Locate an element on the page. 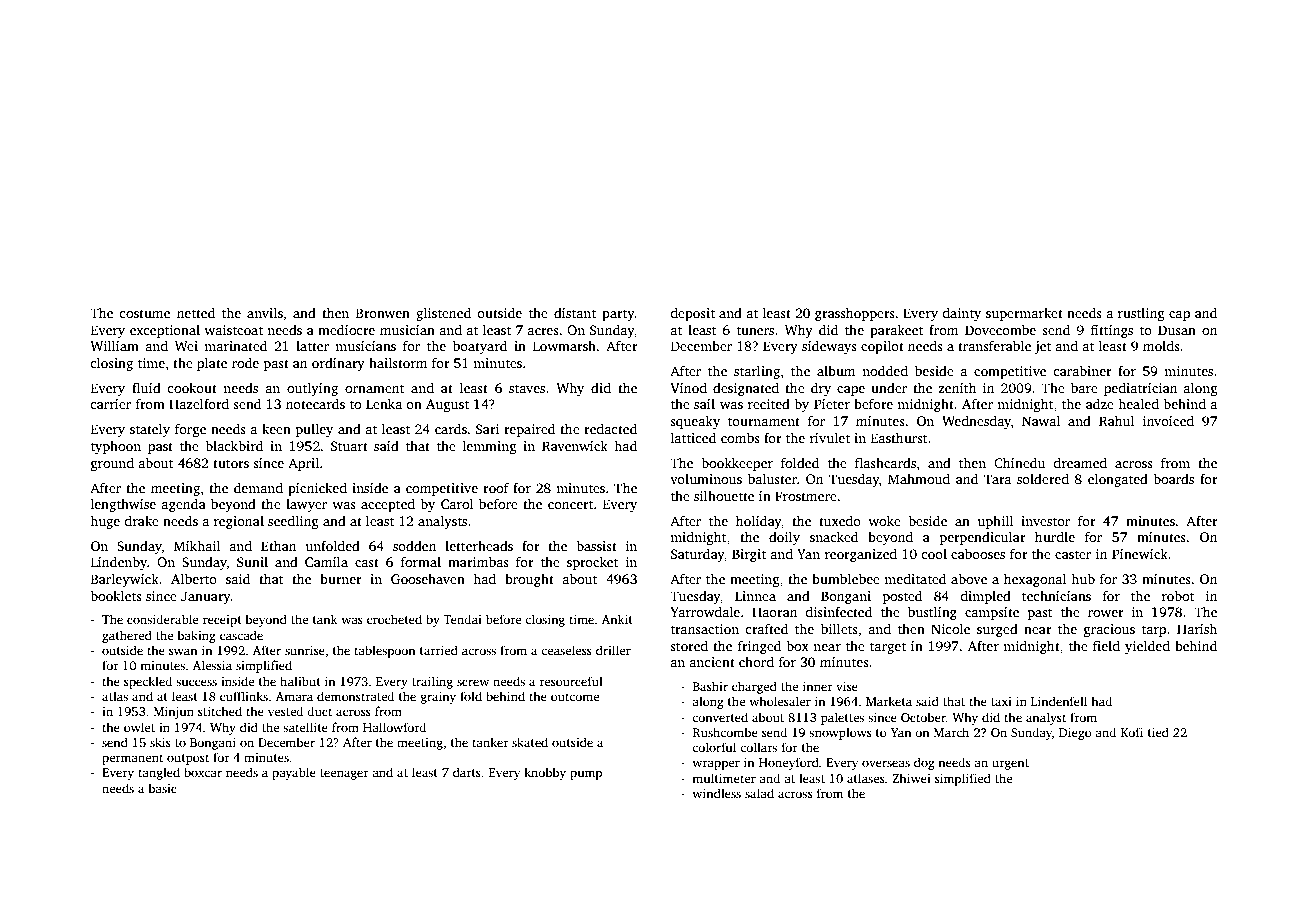 This page has height=924, width=1308. Mahmoud is located at coordinates (919, 478).
